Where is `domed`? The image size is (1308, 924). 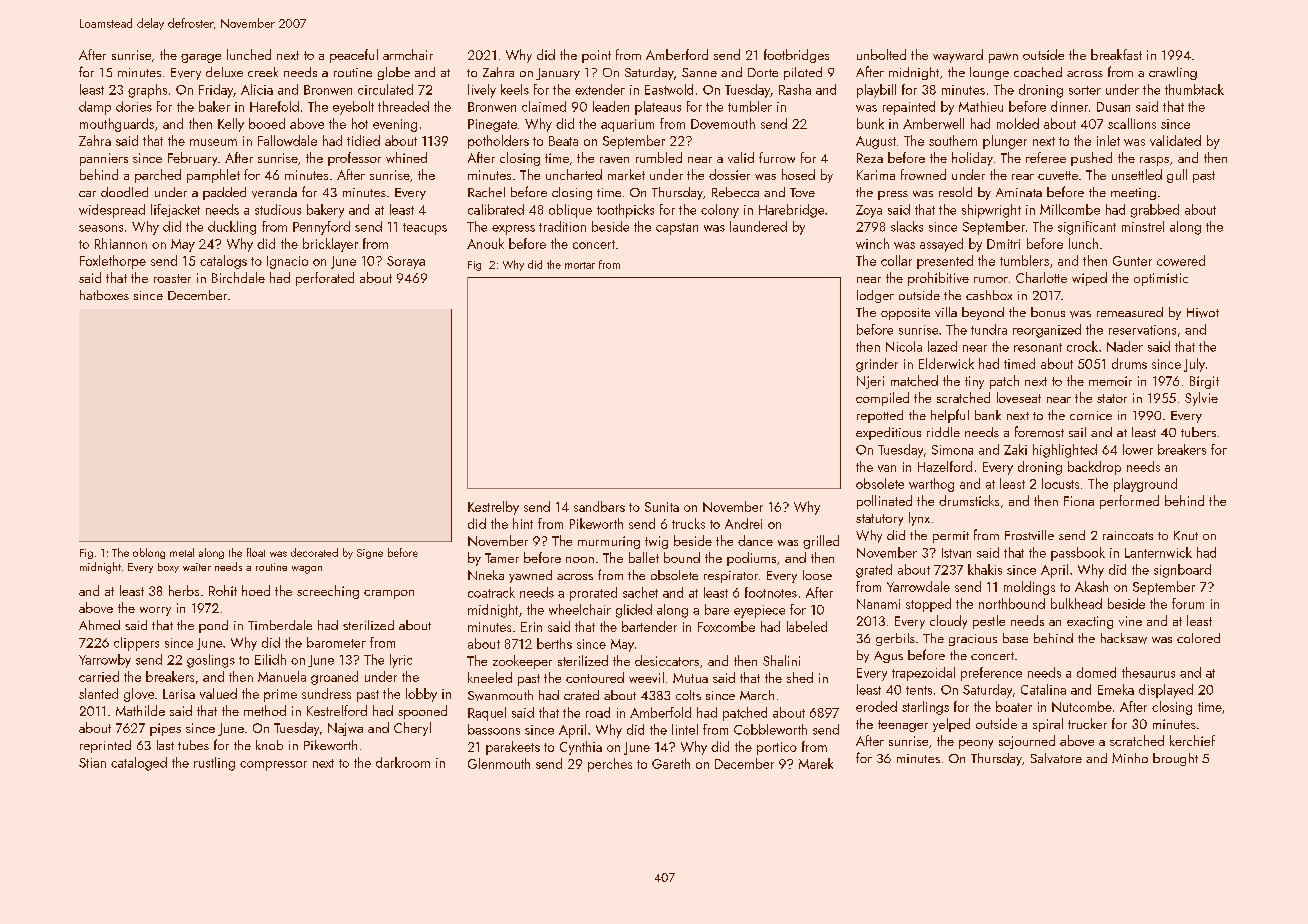
domed is located at coordinates (1096, 672).
